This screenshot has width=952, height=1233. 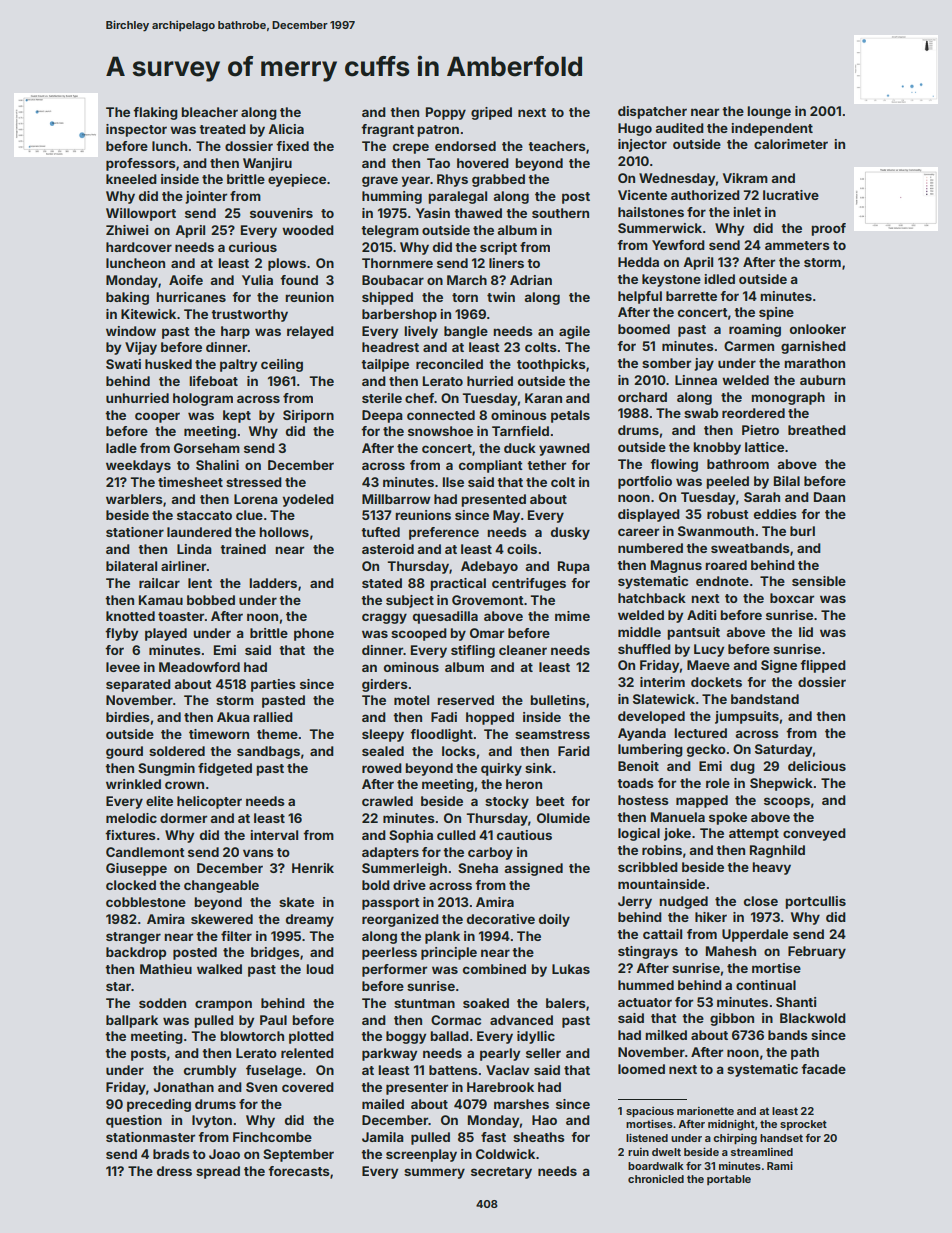 What do you see at coordinates (457, 197) in the screenshot?
I see `paralegal` at bounding box center [457, 197].
